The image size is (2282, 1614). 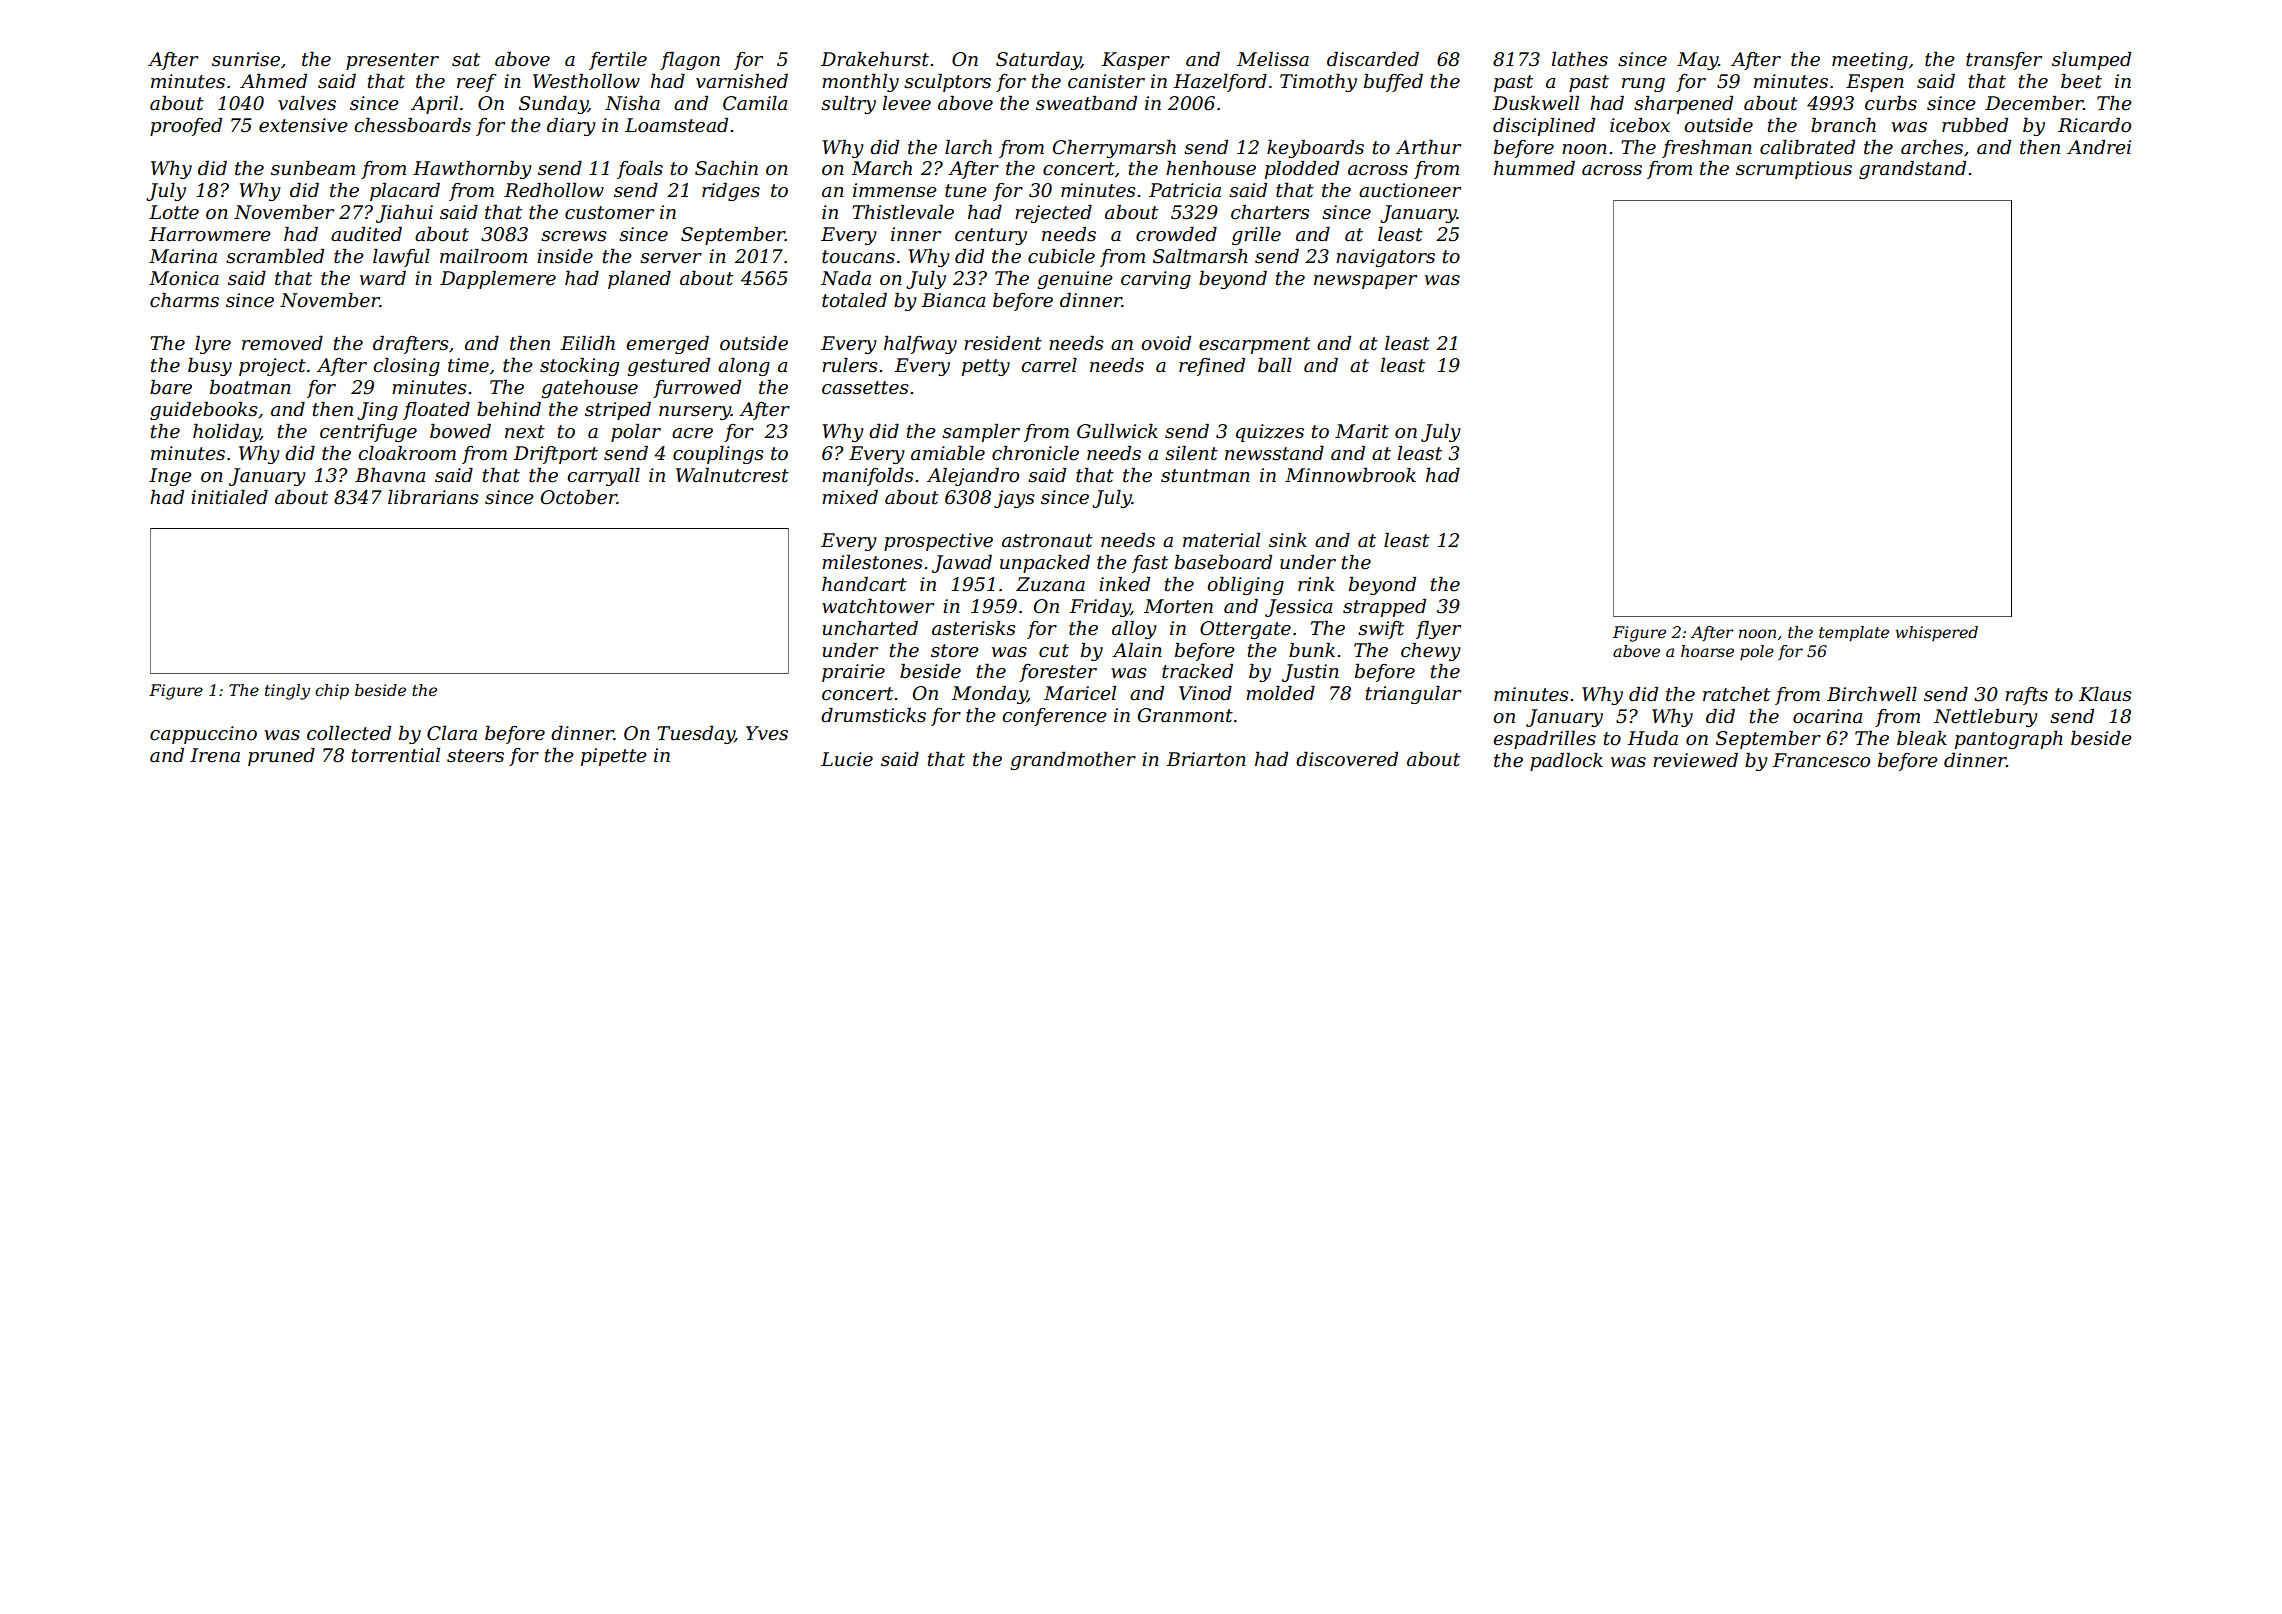 I want to click on refined, so click(x=1212, y=367).
